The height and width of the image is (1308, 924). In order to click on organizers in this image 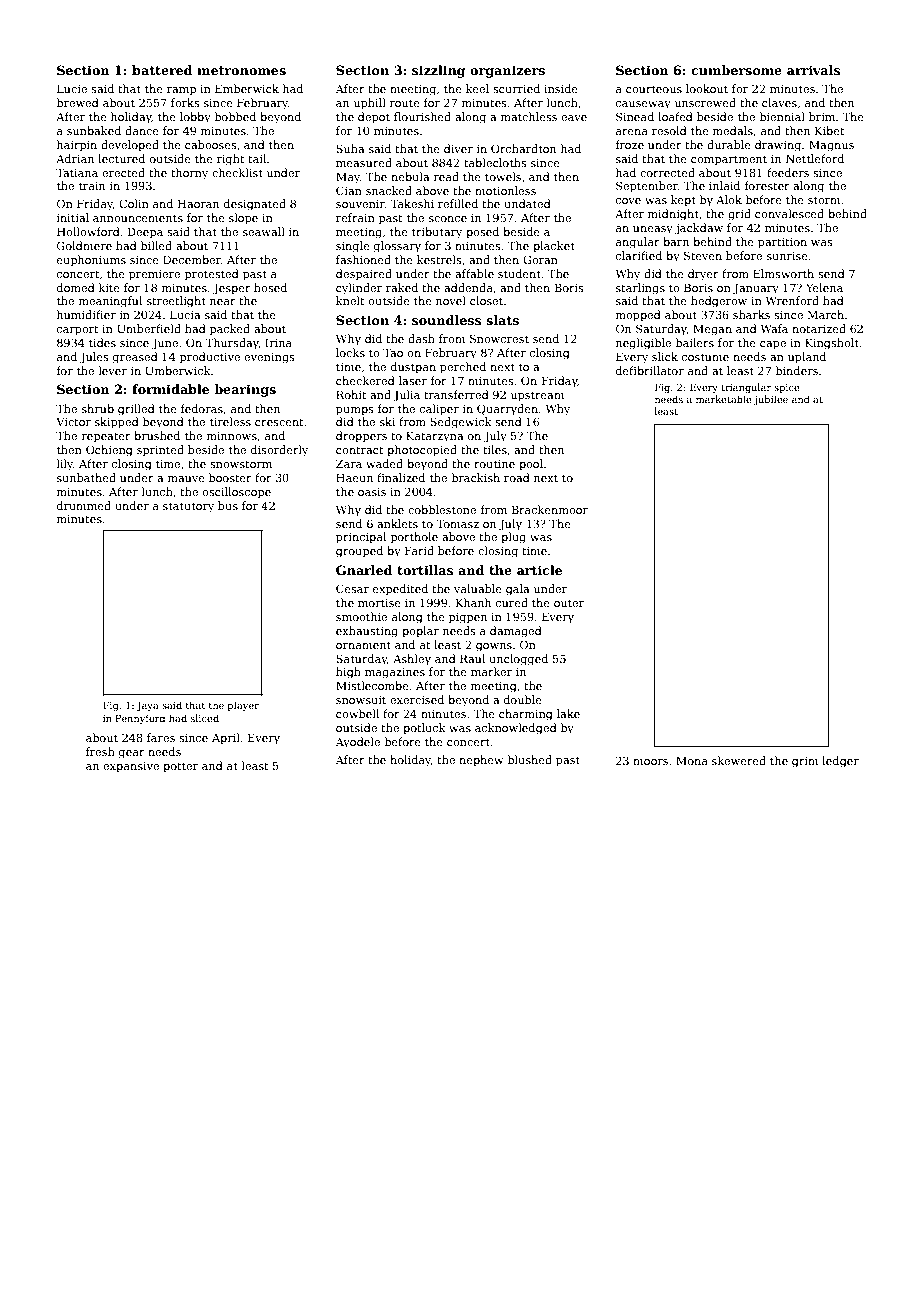, I will do `click(507, 71)`.
